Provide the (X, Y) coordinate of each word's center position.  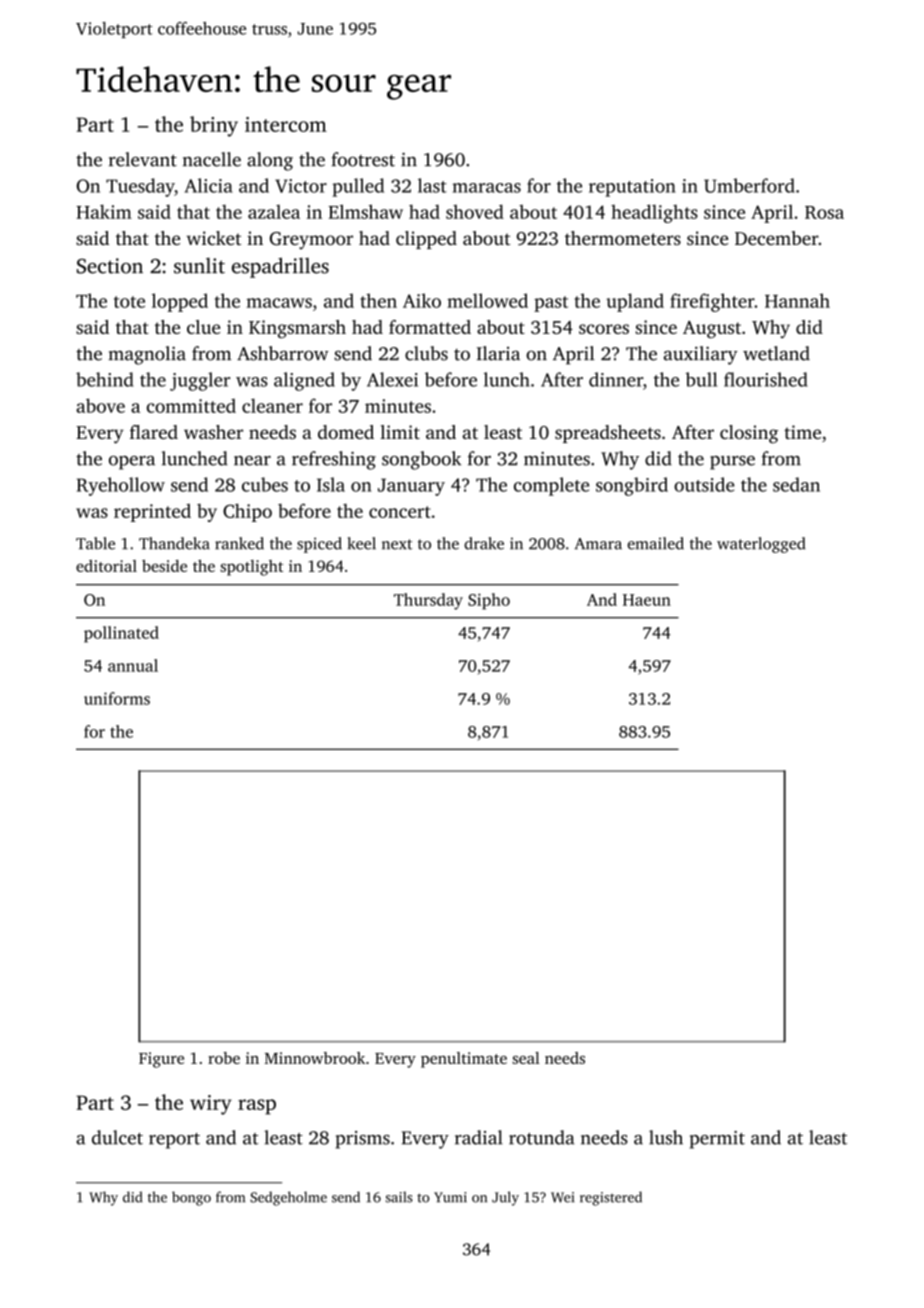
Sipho (489, 601)
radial (479, 1137)
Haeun (647, 600)
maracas (486, 188)
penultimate (464, 1060)
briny (214, 126)
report (174, 1141)
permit (717, 1140)
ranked (239, 543)
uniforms (117, 698)
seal (526, 1058)
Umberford (749, 185)
